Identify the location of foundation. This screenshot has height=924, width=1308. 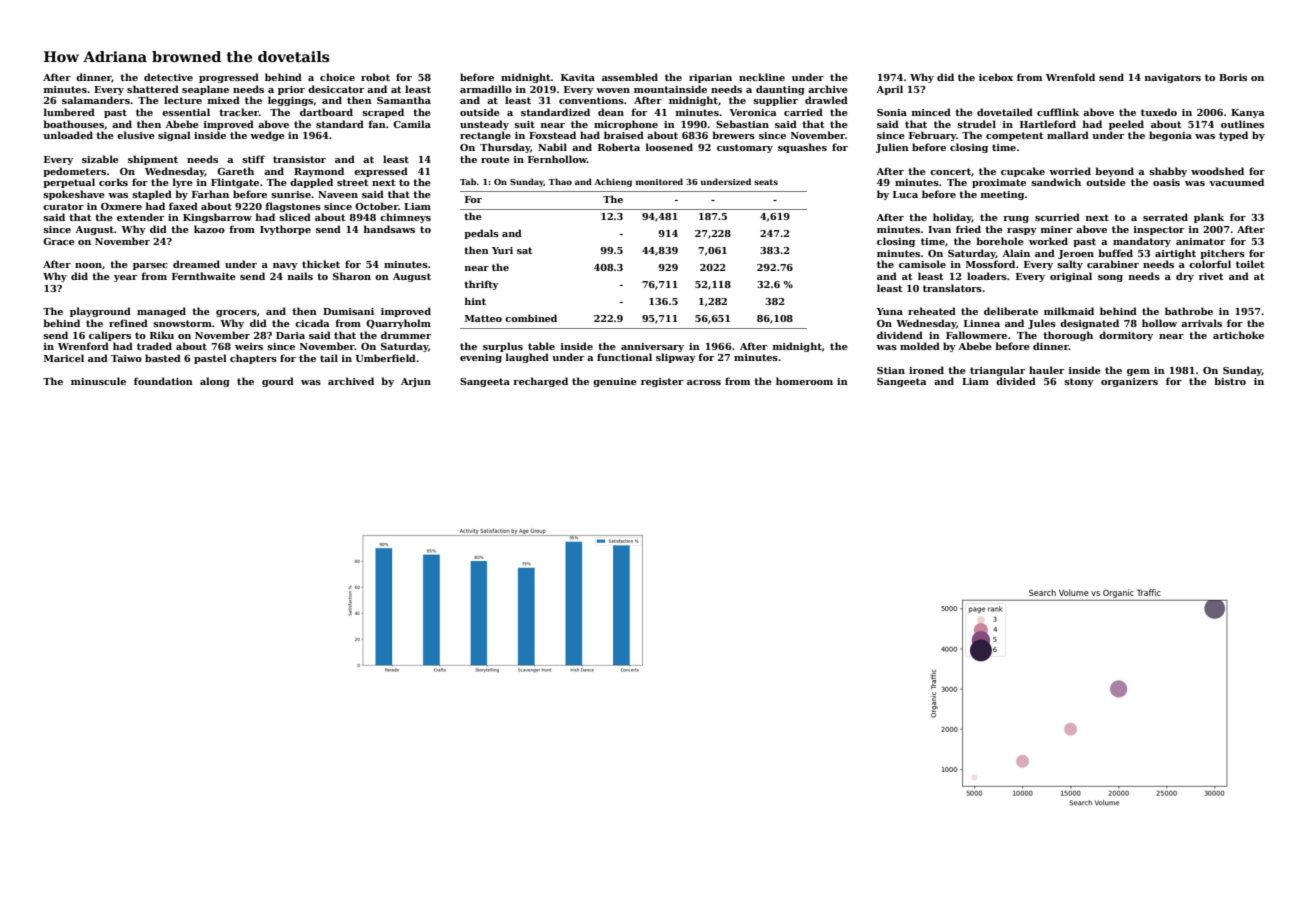
(163, 381).
